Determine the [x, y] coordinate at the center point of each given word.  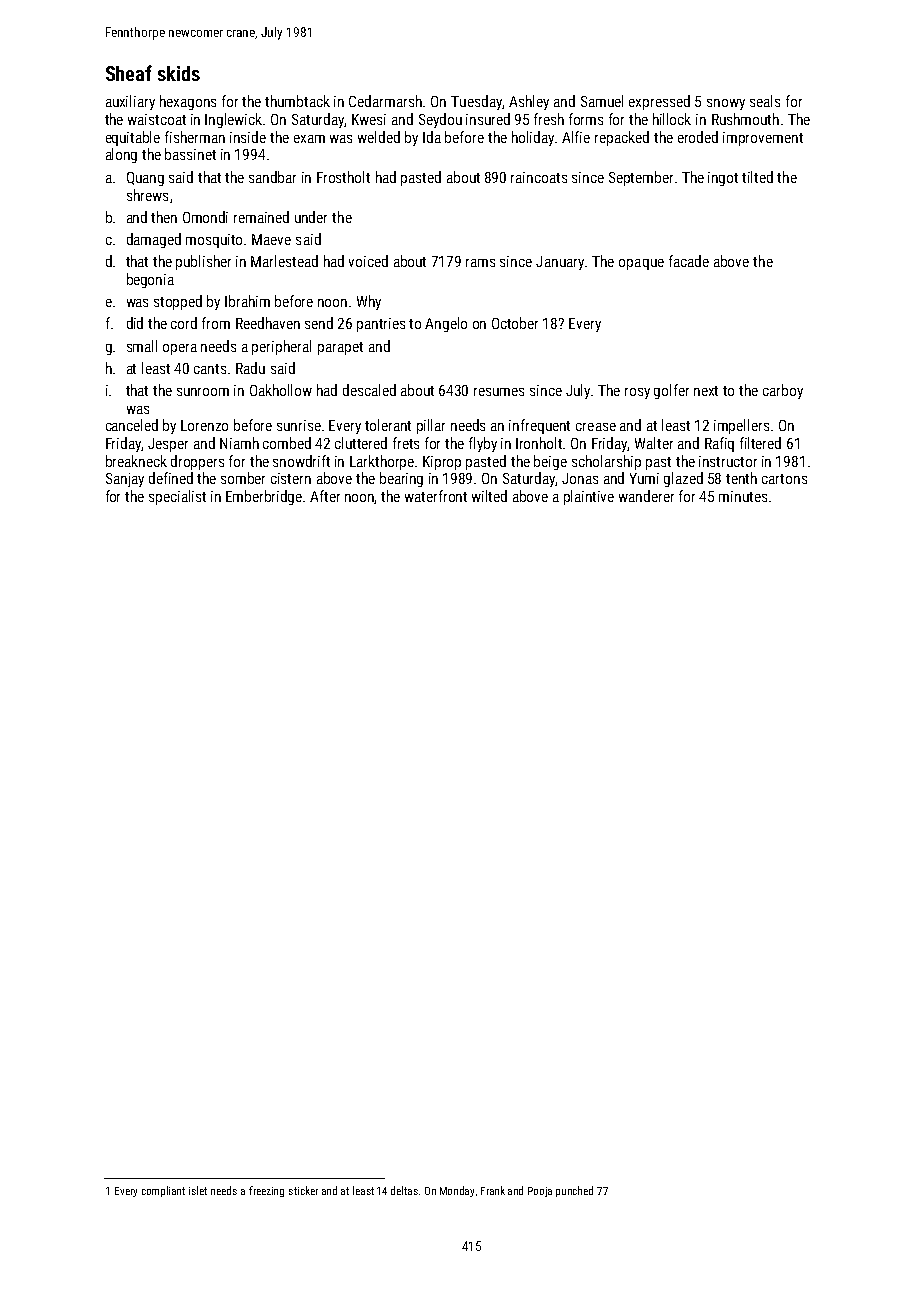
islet [198, 1190]
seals [765, 101]
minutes [743, 496]
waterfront [436, 496]
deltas [404, 1190]
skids [179, 73]
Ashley [529, 102]
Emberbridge [264, 497]
